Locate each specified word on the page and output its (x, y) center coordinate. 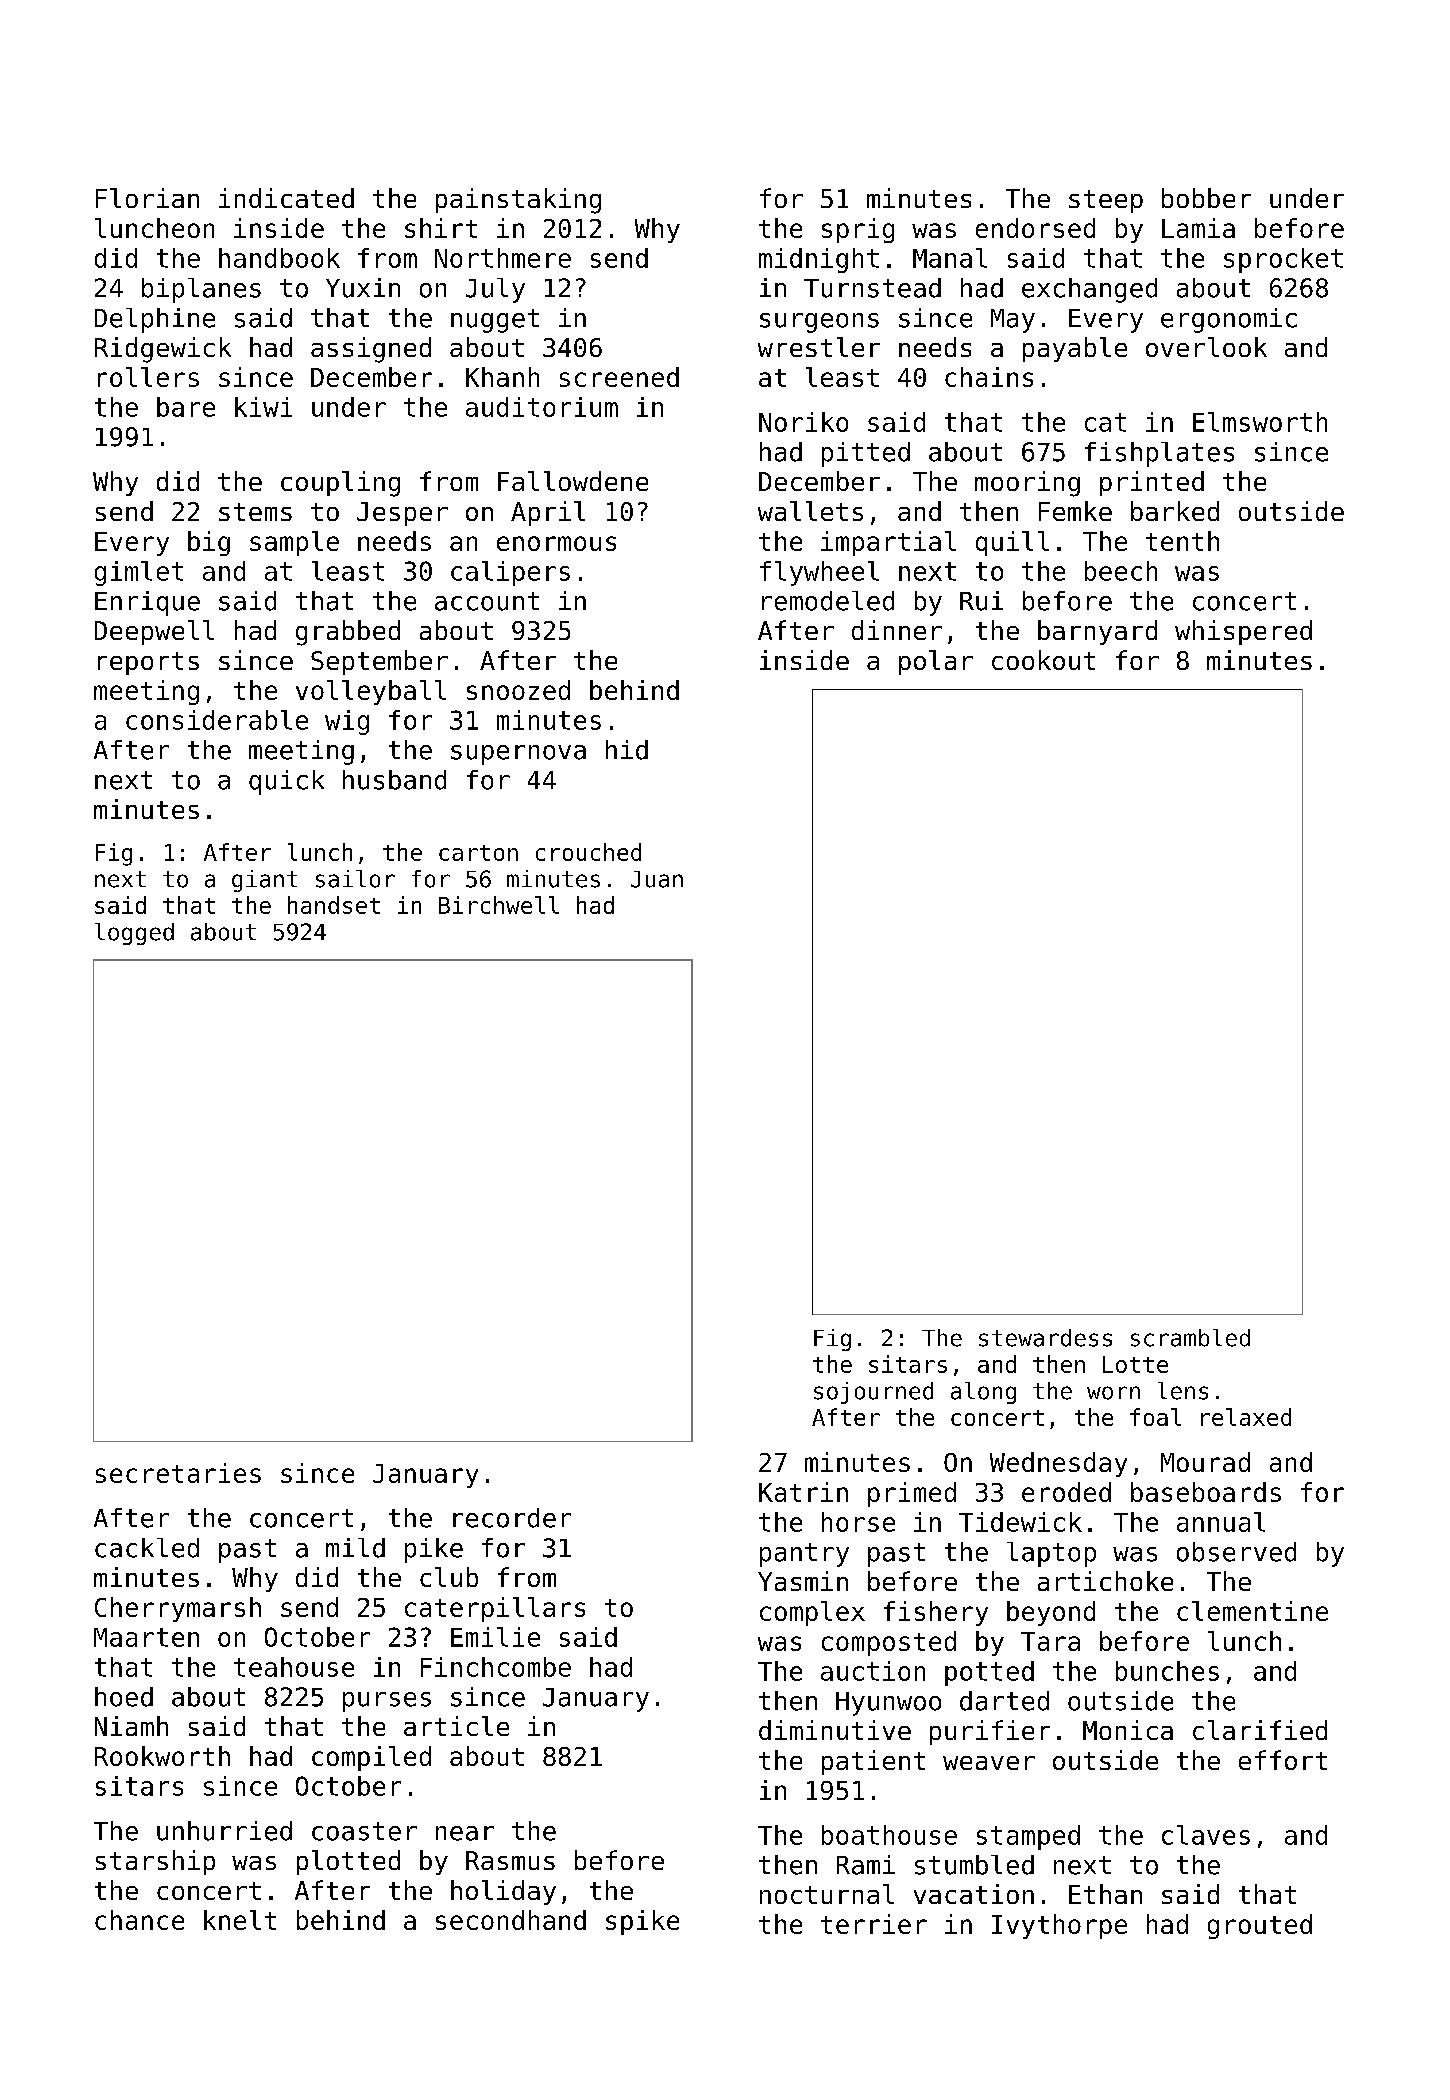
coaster (364, 1831)
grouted (1260, 1926)
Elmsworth (1260, 422)
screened (619, 377)
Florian (147, 198)
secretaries (178, 1473)
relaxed (1246, 1417)
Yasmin (803, 1581)
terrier (874, 1924)
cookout (1043, 660)
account (487, 601)
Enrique (147, 603)
